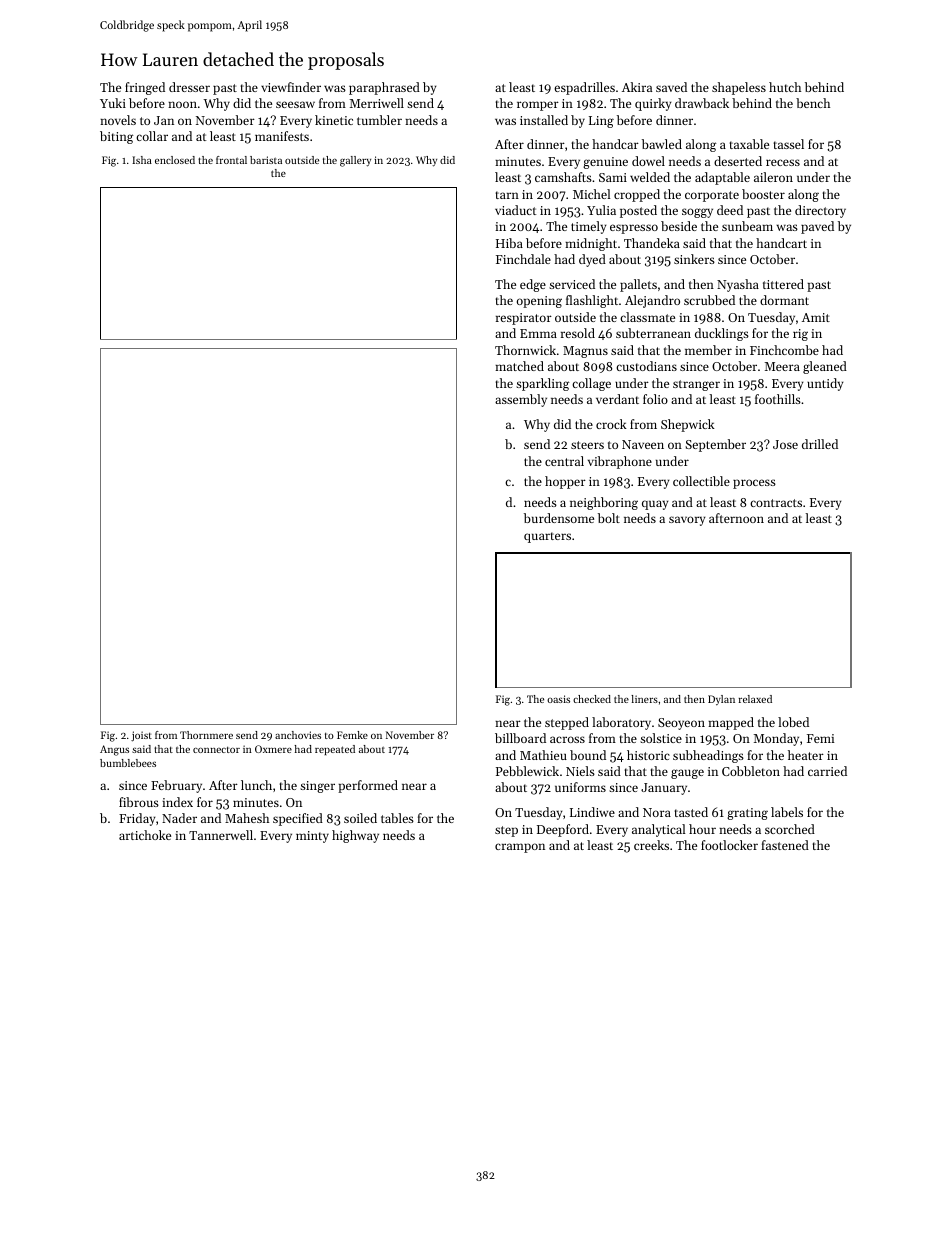 The height and width of the image is (1233, 952). I want to click on tassel, so click(789, 144).
